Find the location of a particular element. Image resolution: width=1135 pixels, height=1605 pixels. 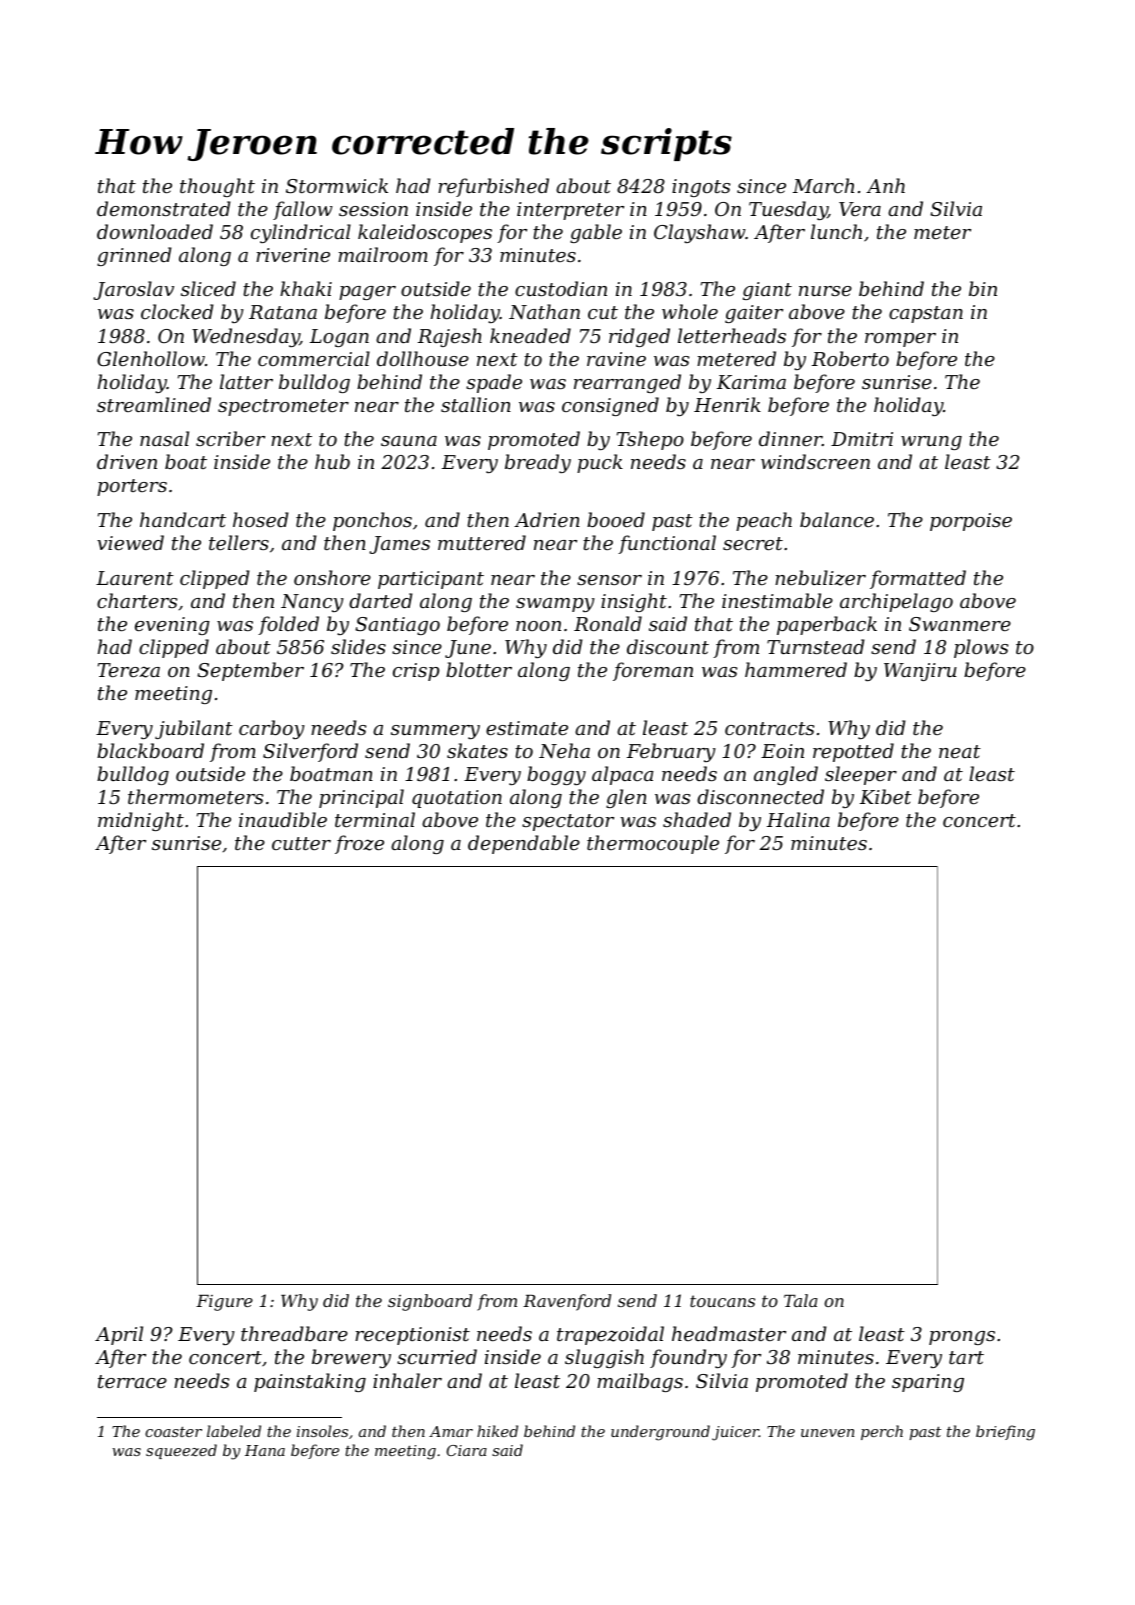

Santiago is located at coordinates (397, 626).
